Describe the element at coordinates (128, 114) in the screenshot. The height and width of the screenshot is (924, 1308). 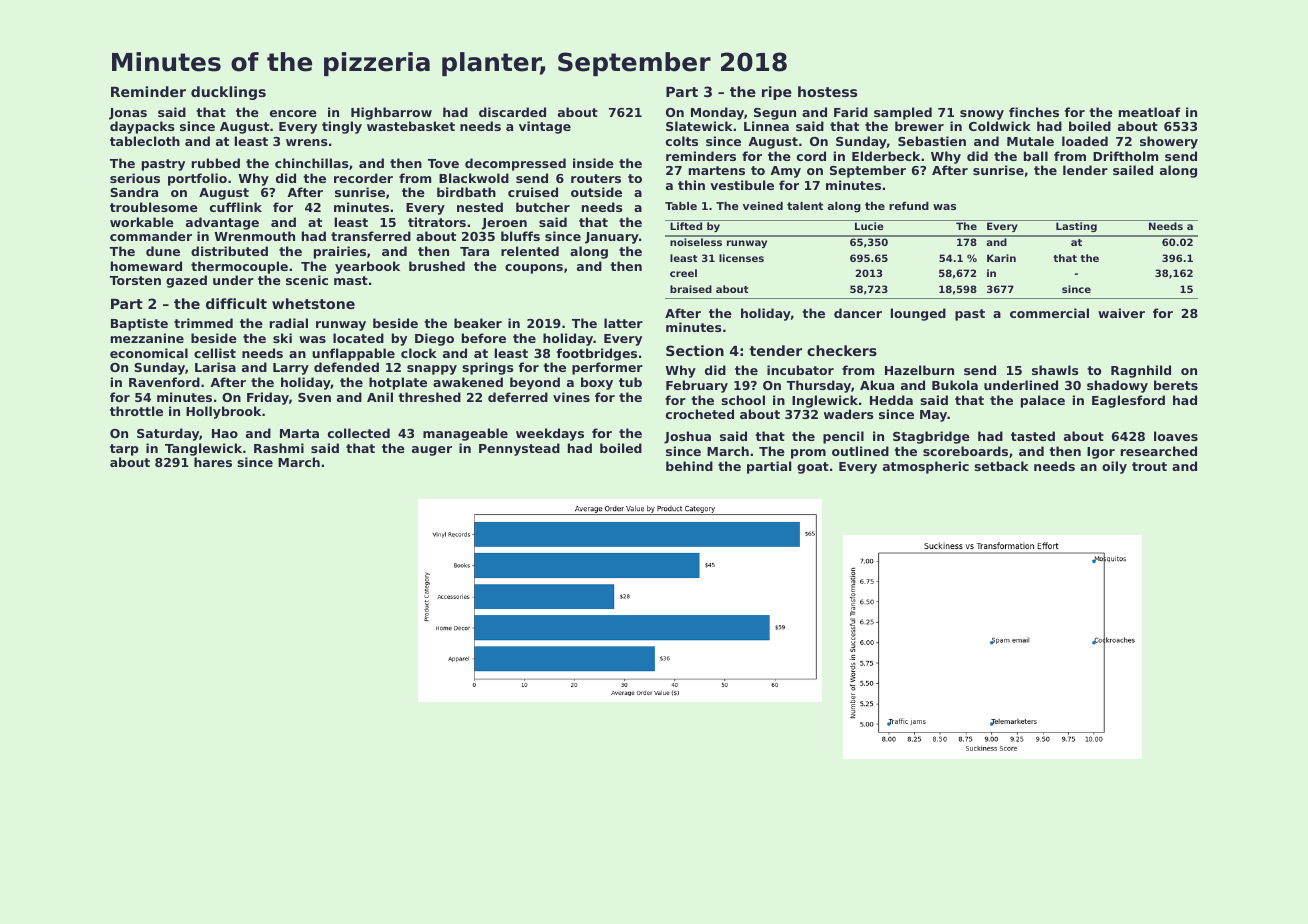
I see `Jonas` at that location.
